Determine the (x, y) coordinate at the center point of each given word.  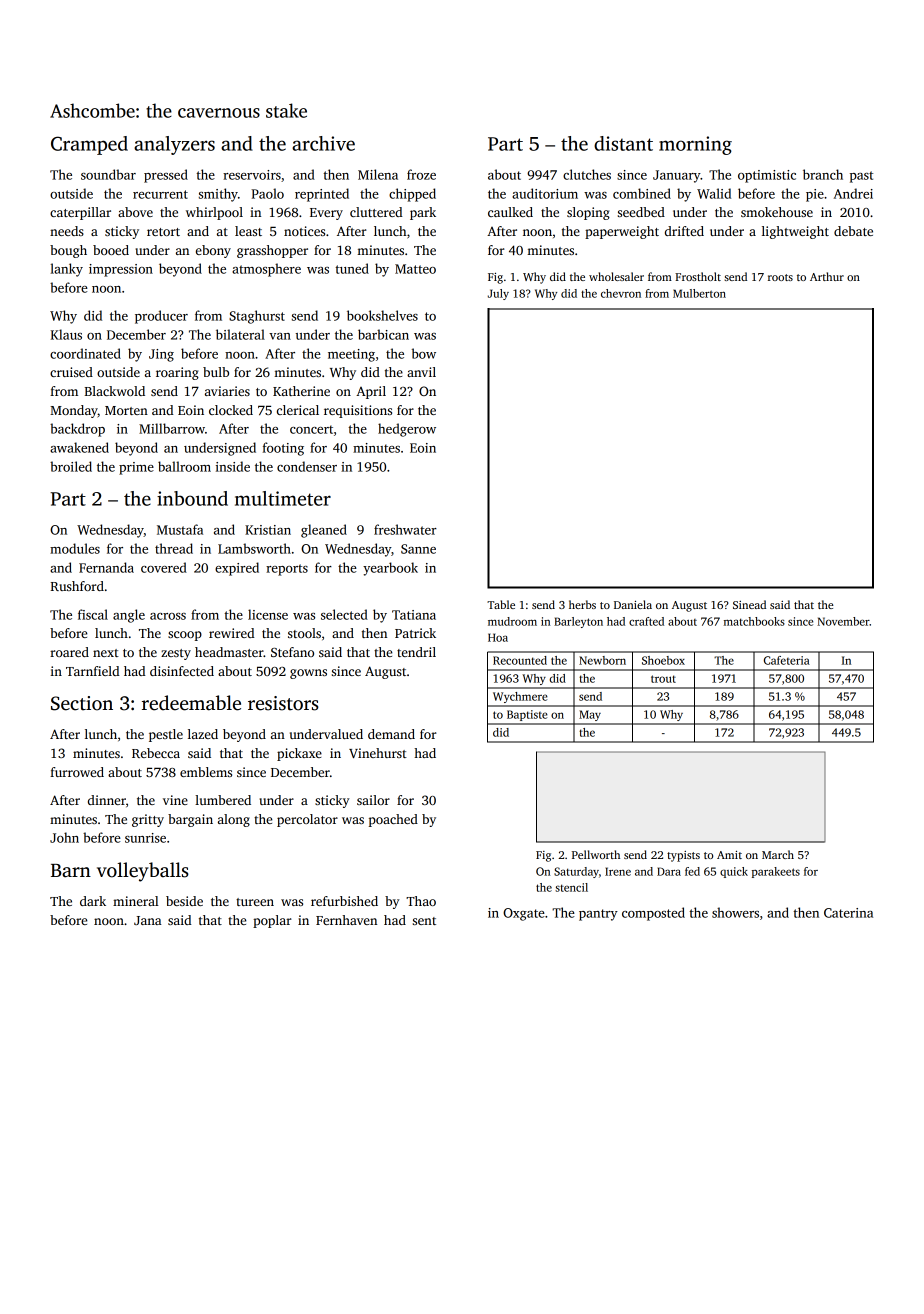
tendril (416, 652)
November (843, 621)
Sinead (749, 604)
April (371, 392)
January (677, 176)
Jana (148, 920)
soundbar (108, 174)
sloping (588, 213)
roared (69, 652)
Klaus (66, 334)
